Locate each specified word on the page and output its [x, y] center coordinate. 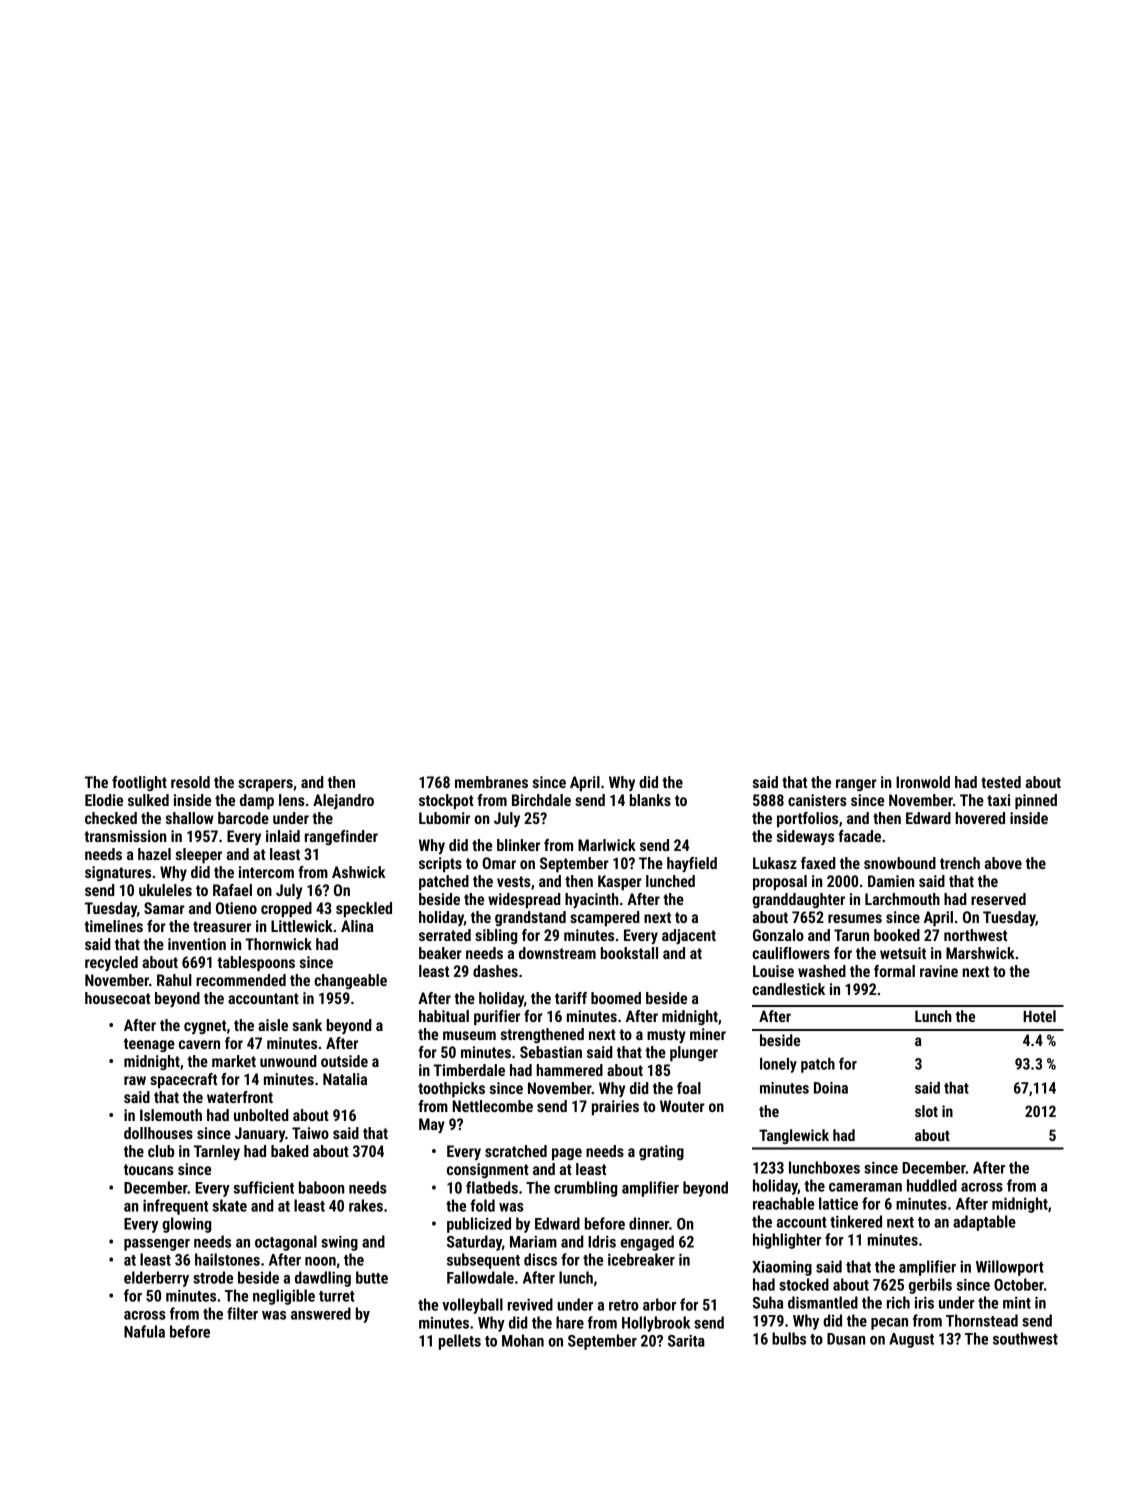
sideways [805, 837]
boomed [616, 998]
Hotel [1039, 1016]
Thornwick [278, 944]
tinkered [856, 1221]
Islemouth [171, 1115]
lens [292, 800]
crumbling [585, 1189]
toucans [149, 1169]
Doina [831, 1088]
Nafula [144, 1331]
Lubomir [444, 818]
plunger [694, 1054]
